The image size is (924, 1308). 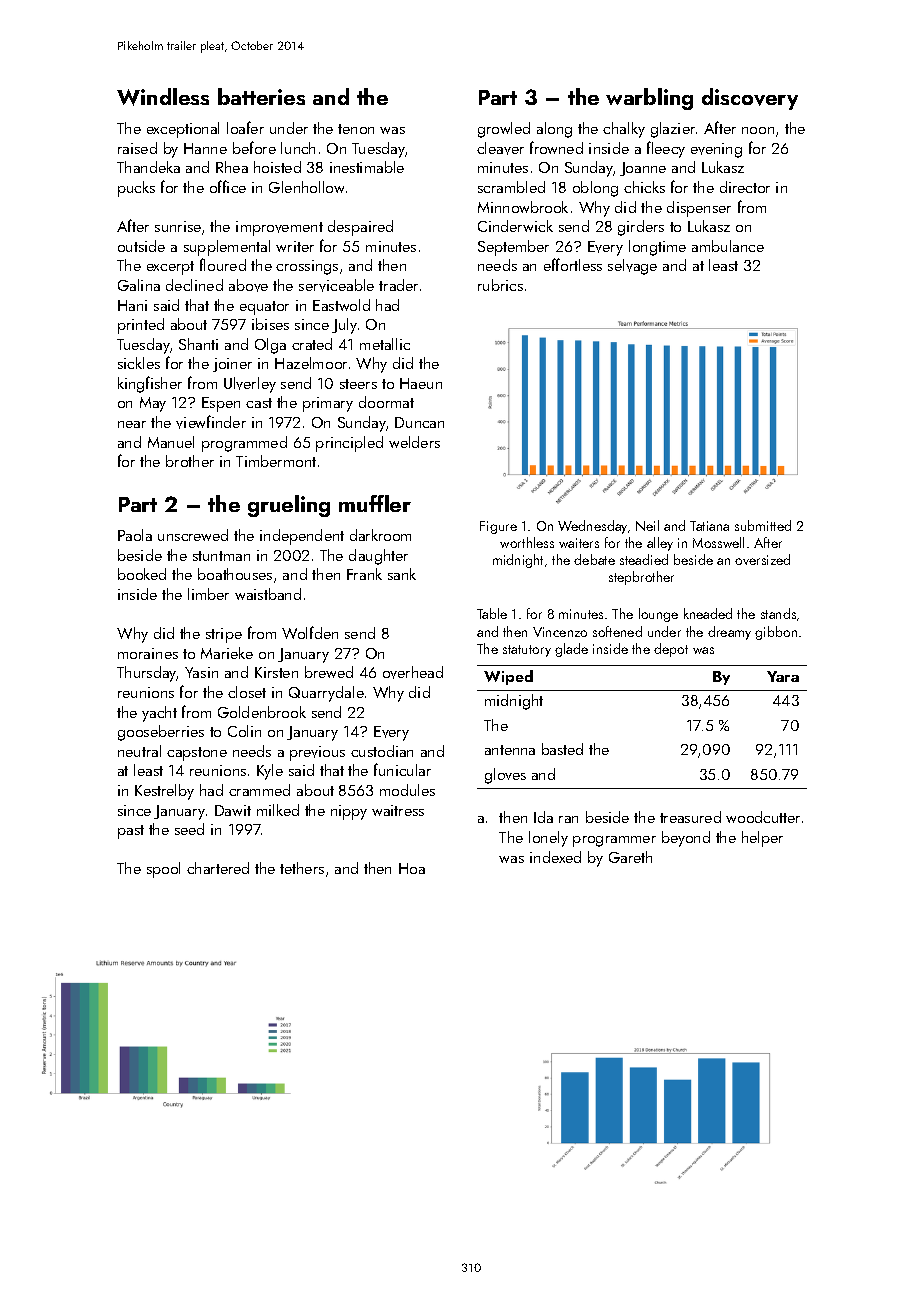 I want to click on Paola, so click(x=135, y=535).
